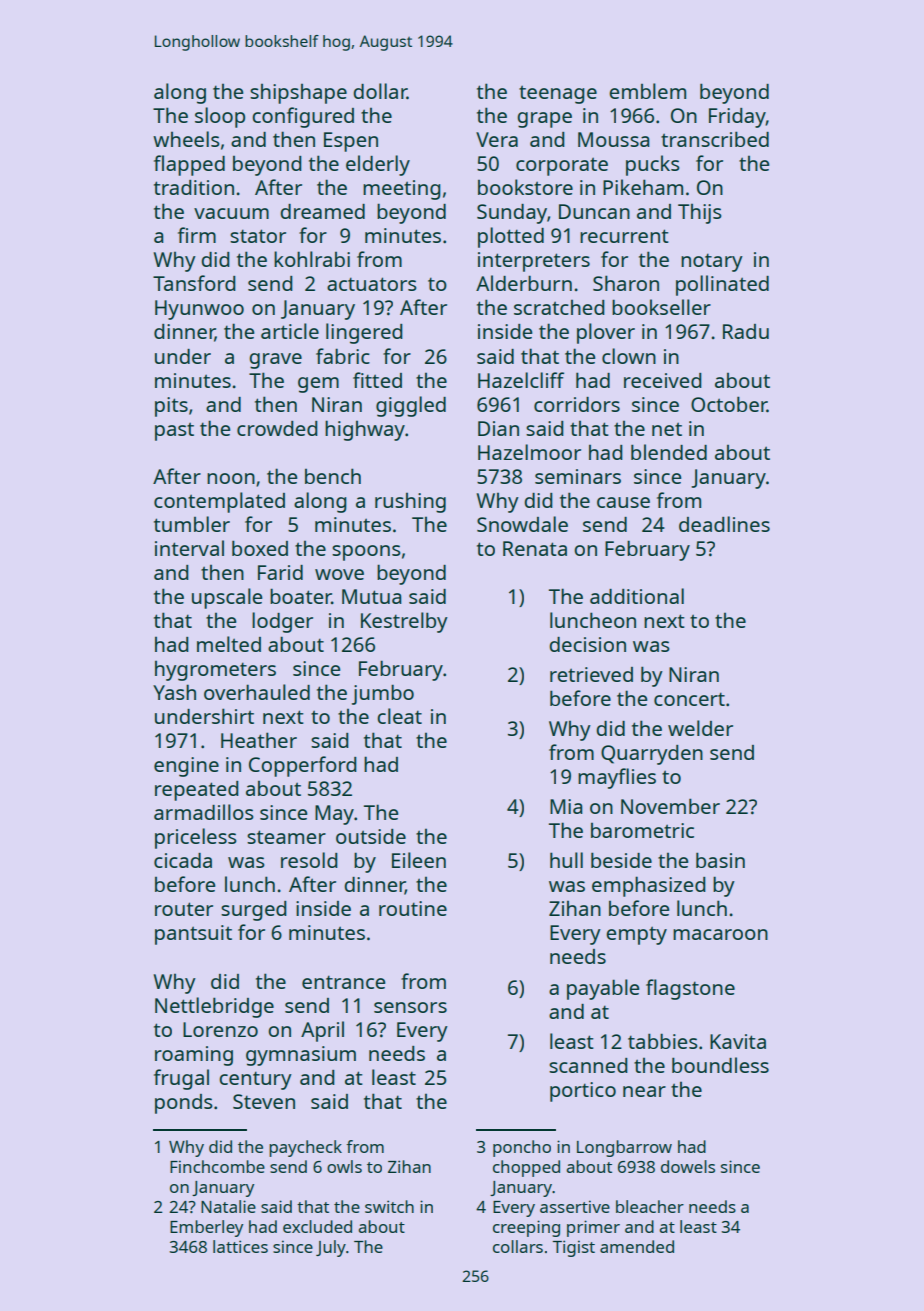  I want to click on Kavita, so click(738, 1041).
